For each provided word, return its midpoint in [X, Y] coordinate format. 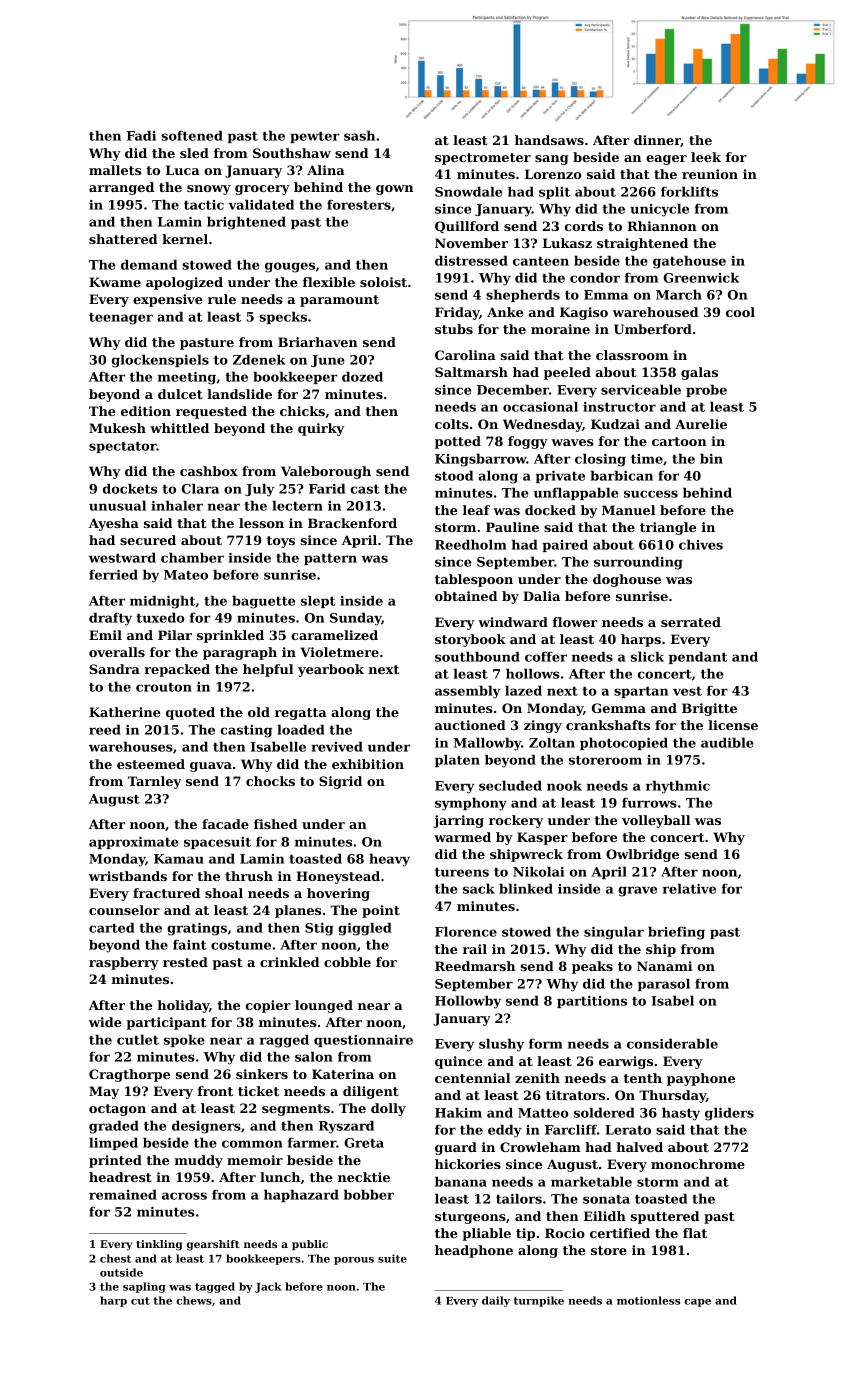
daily [496, 1301]
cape [697, 1303]
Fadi [141, 135]
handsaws [549, 140]
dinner [657, 141]
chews [194, 1300]
